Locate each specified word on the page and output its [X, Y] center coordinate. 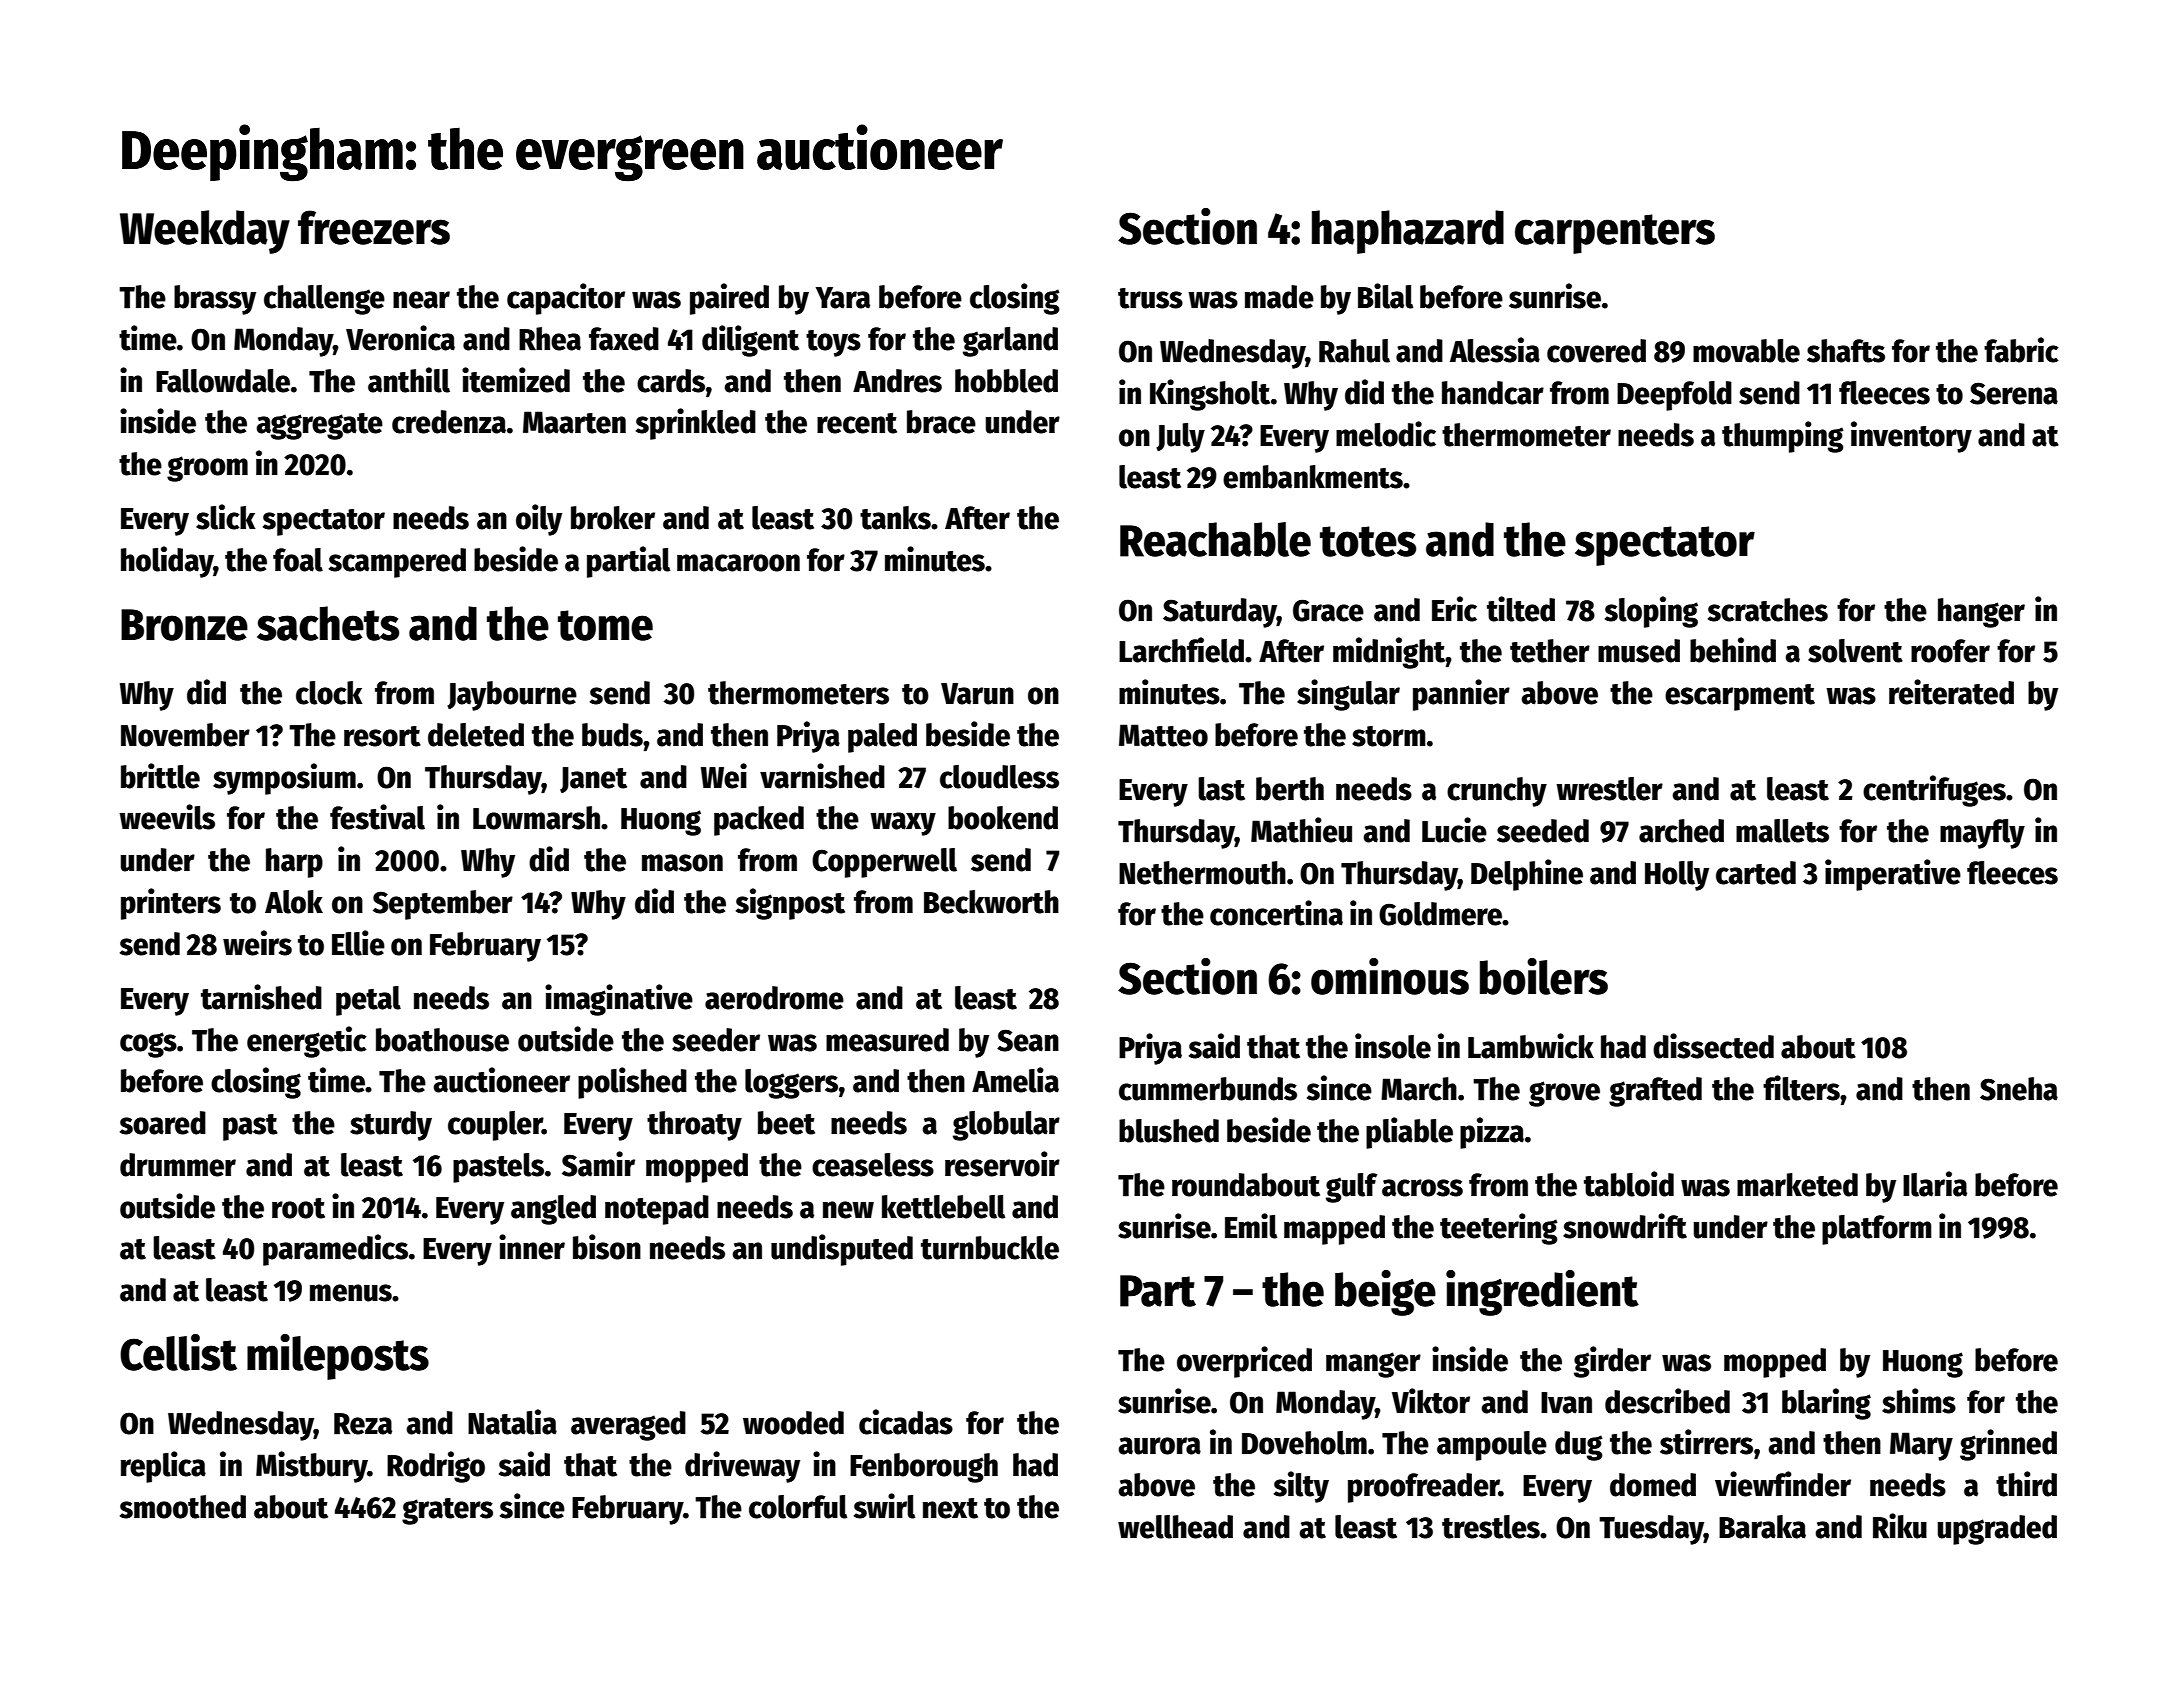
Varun [977, 694]
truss [1150, 298]
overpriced [1244, 1362]
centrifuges [1934, 791]
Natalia [512, 1422]
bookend [1003, 818]
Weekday [205, 232]
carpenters [1615, 234]
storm [1389, 736]
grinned [2008, 1445]
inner [532, 1247]
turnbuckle [990, 1248]
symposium [284, 779]
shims [1919, 1401]
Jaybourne [512, 696]
